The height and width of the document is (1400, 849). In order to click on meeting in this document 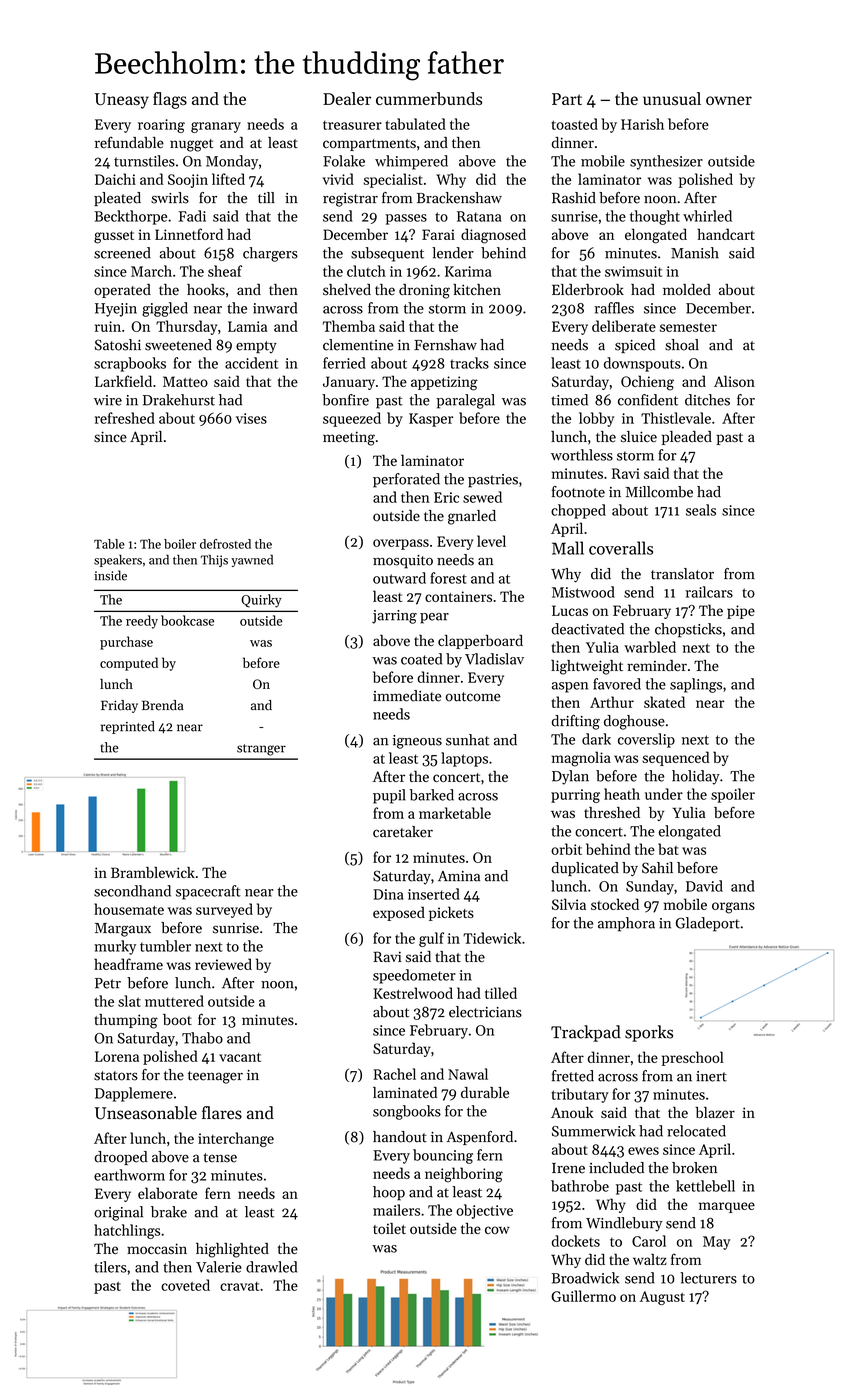, I will do `click(349, 438)`.
